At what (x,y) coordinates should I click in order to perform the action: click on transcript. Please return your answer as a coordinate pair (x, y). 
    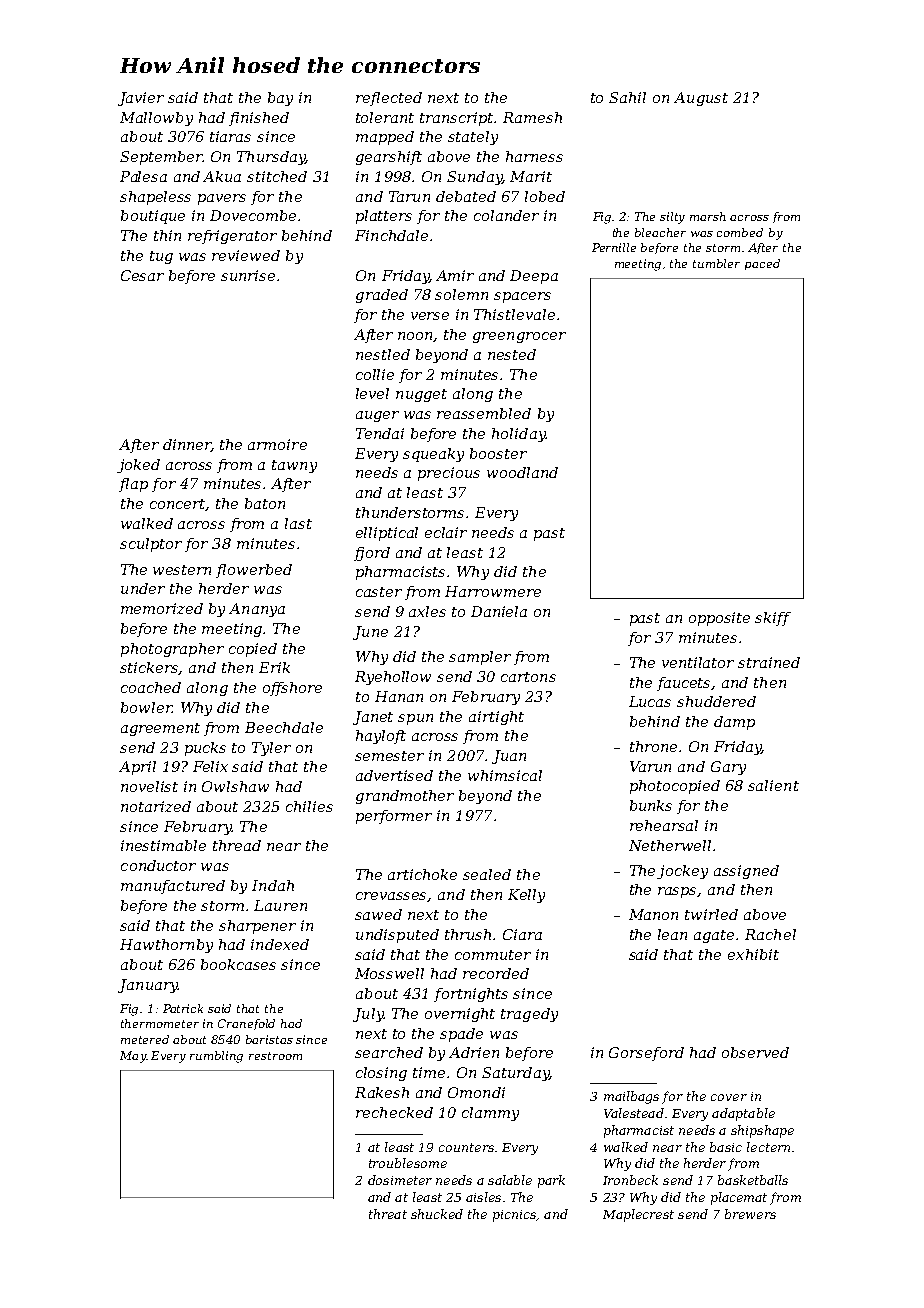
    Looking at the image, I should click on (456, 119).
